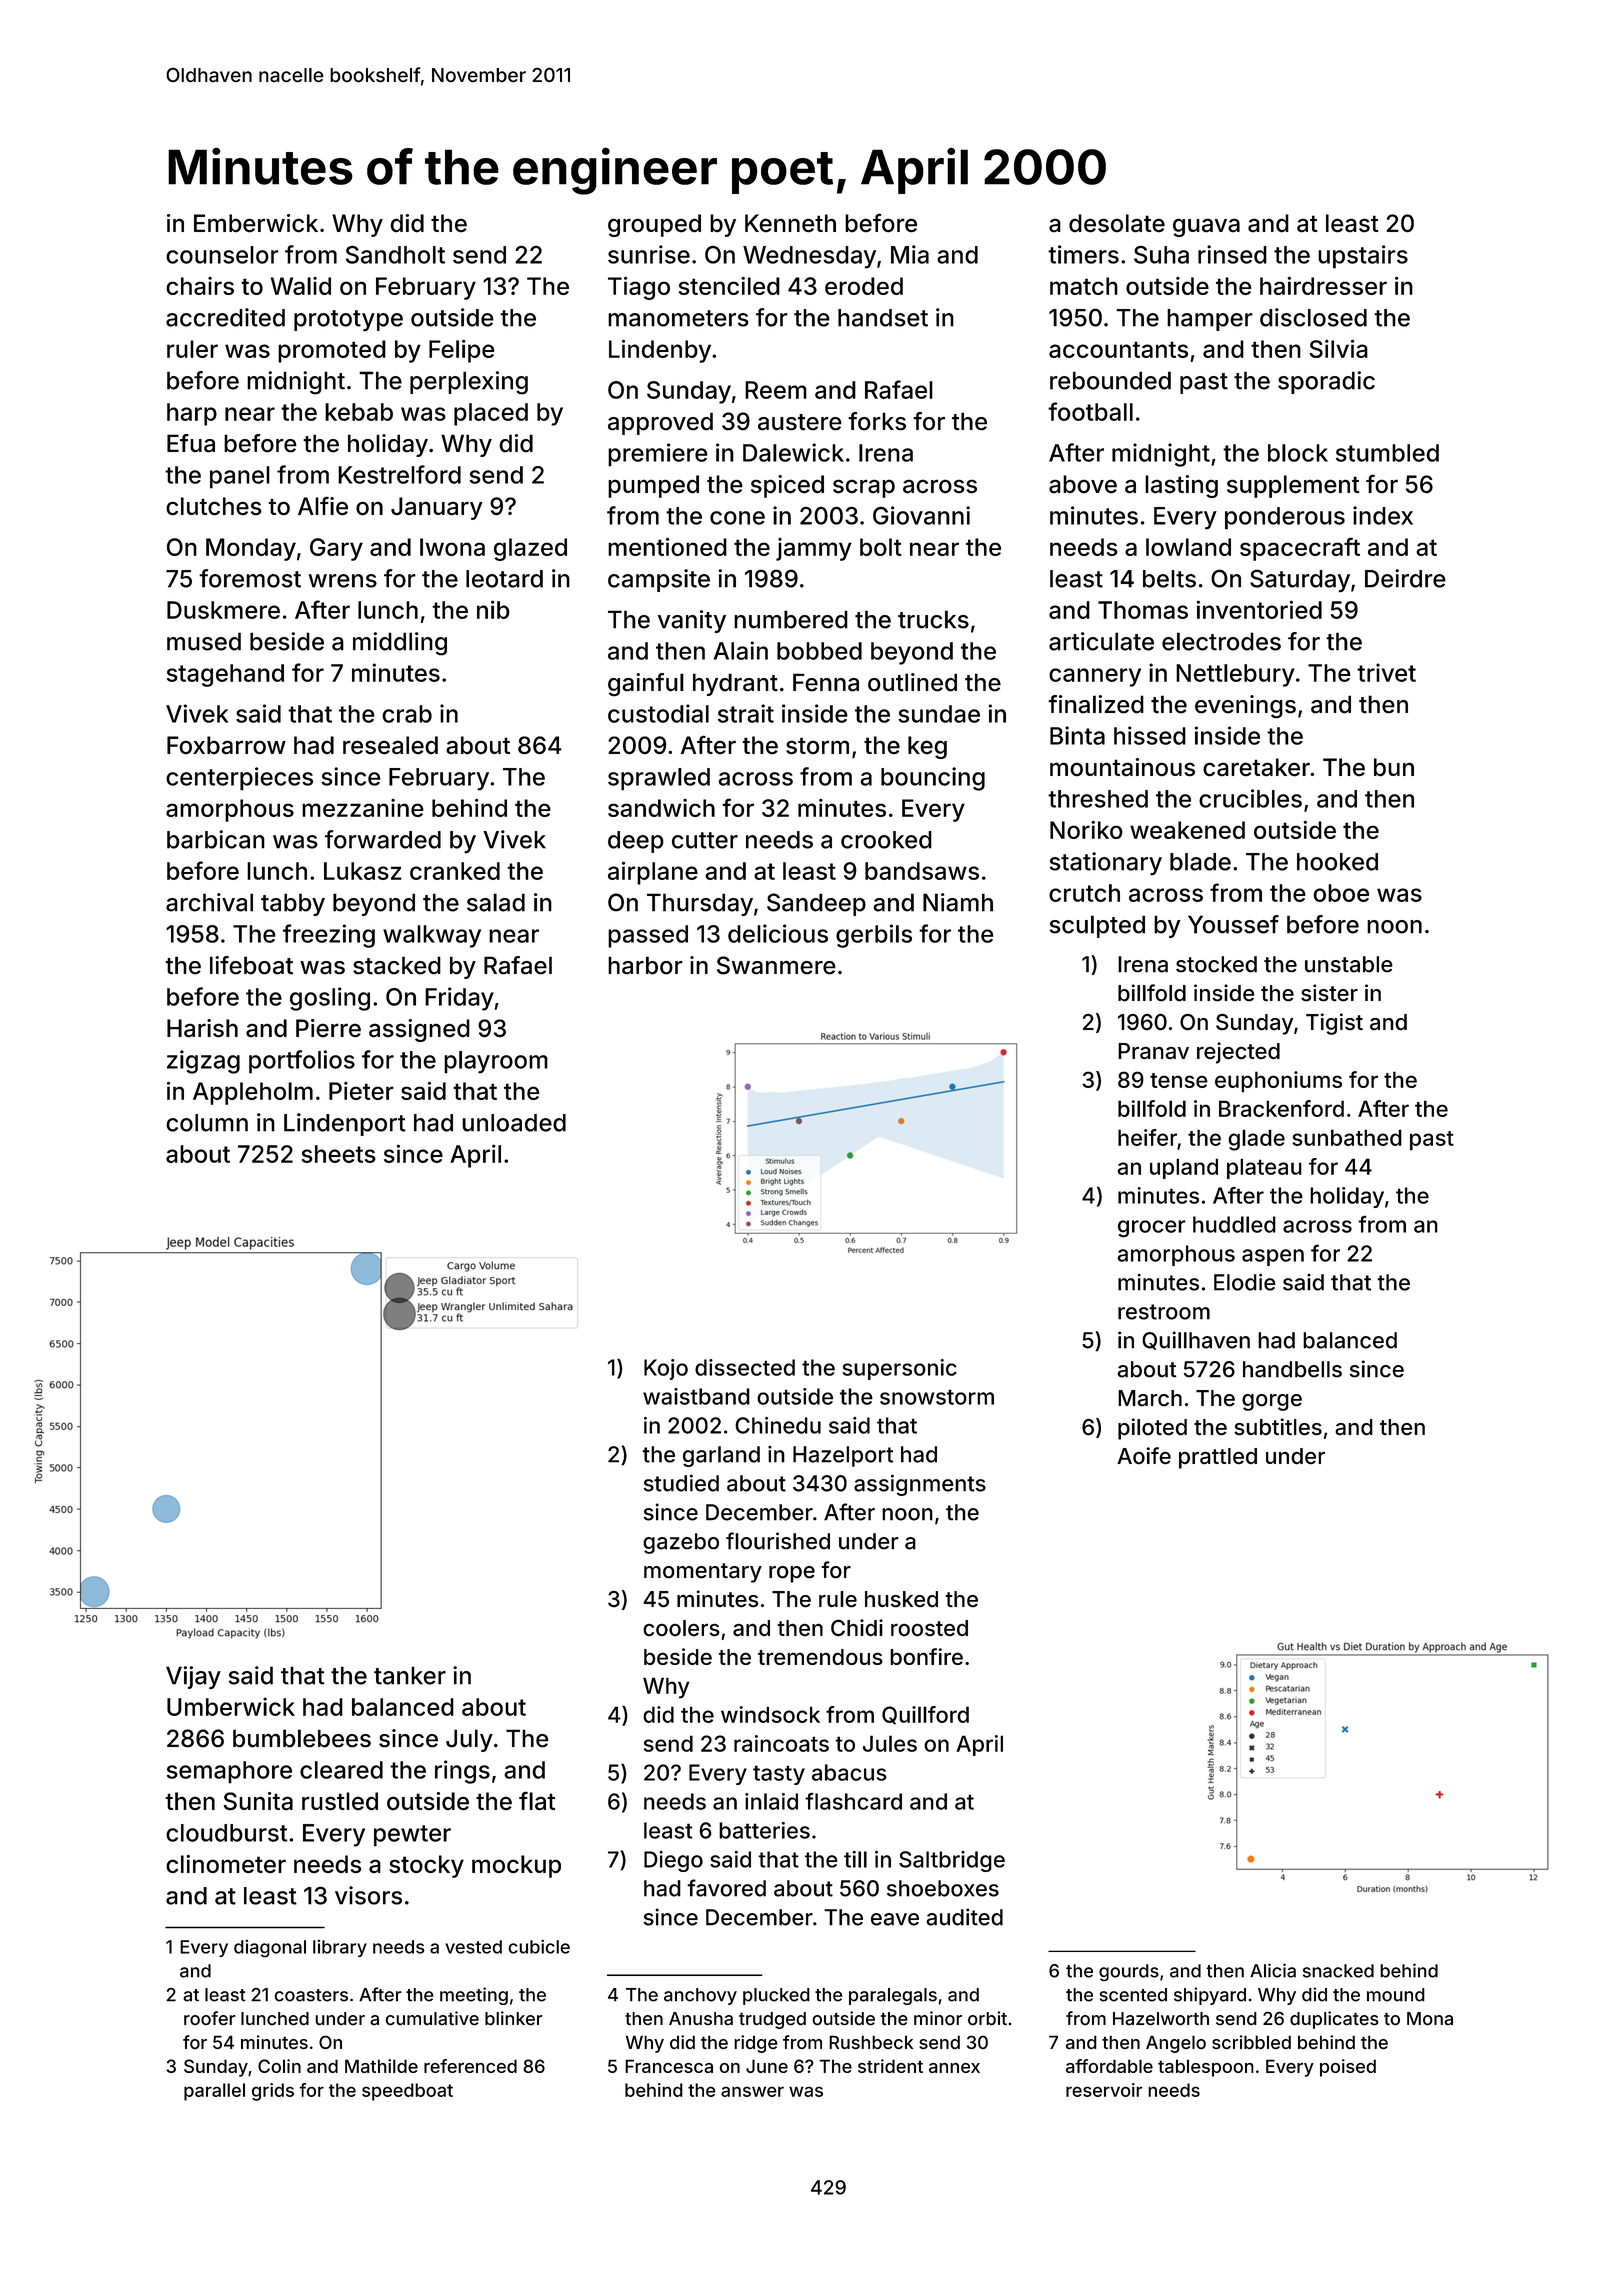 This image has height=2292, width=1620. I want to click on unloaded, so click(514, 1123).
